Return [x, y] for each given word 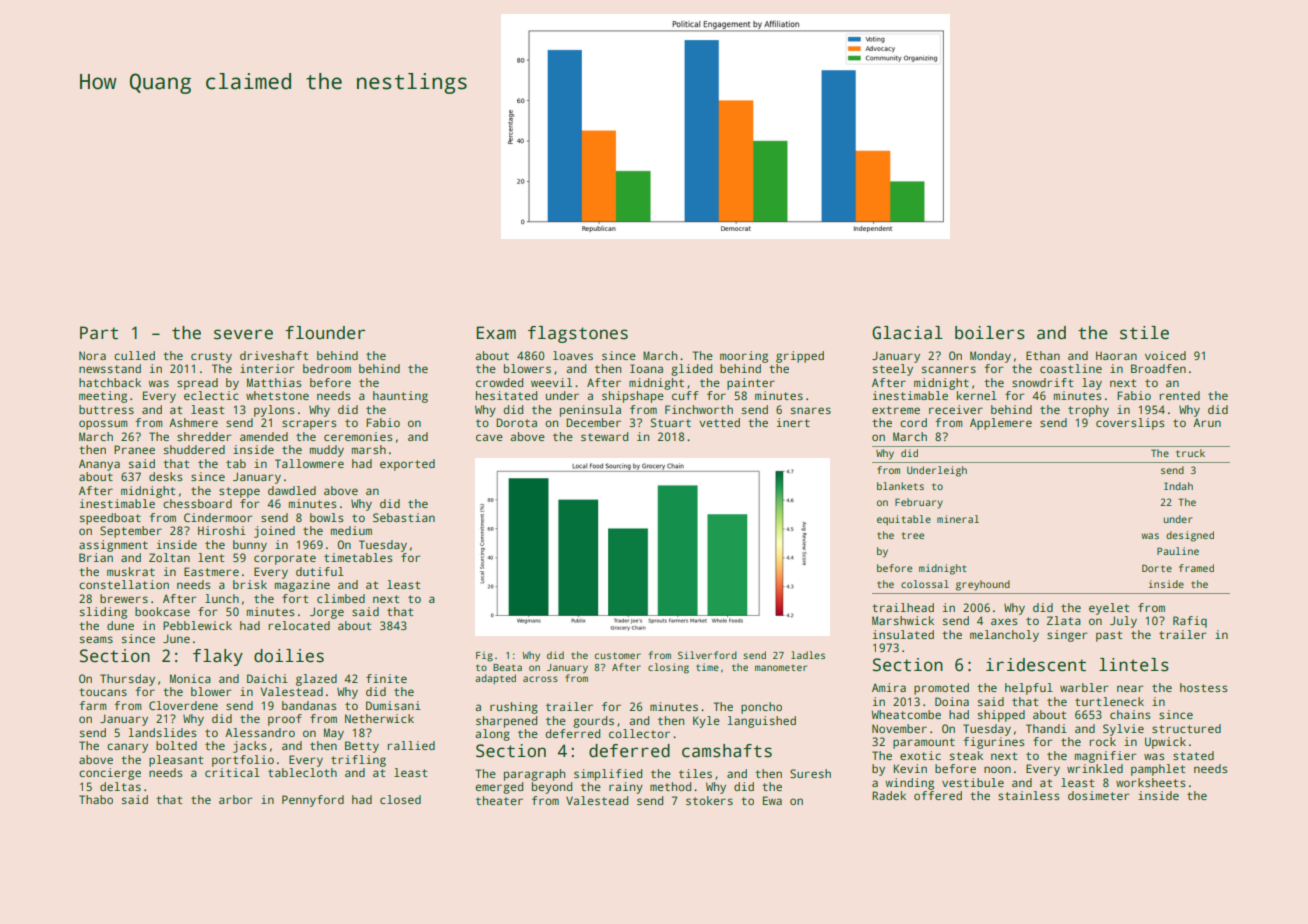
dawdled [292, 490]
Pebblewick [197, 625]
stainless [1029, 795]
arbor [236, 799]
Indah [1178, 486]
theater [499, 800]
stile [1144, 333]
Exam [496, 333]
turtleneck [1109, 701]
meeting [103, 397]
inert [793, 422]
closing [668, 668]
